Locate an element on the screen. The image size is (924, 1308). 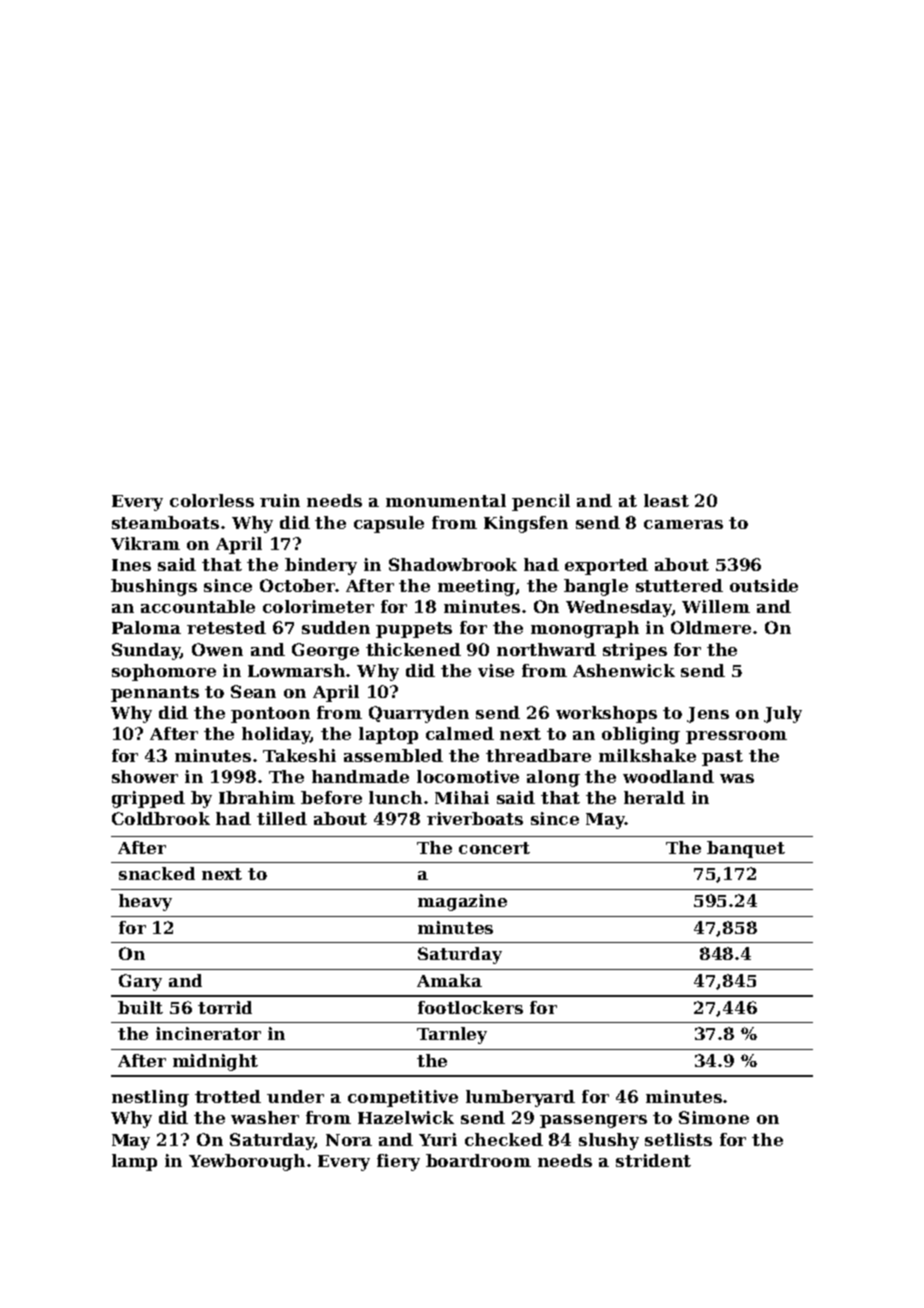
trotted is located at coordinates (228, 1096).
